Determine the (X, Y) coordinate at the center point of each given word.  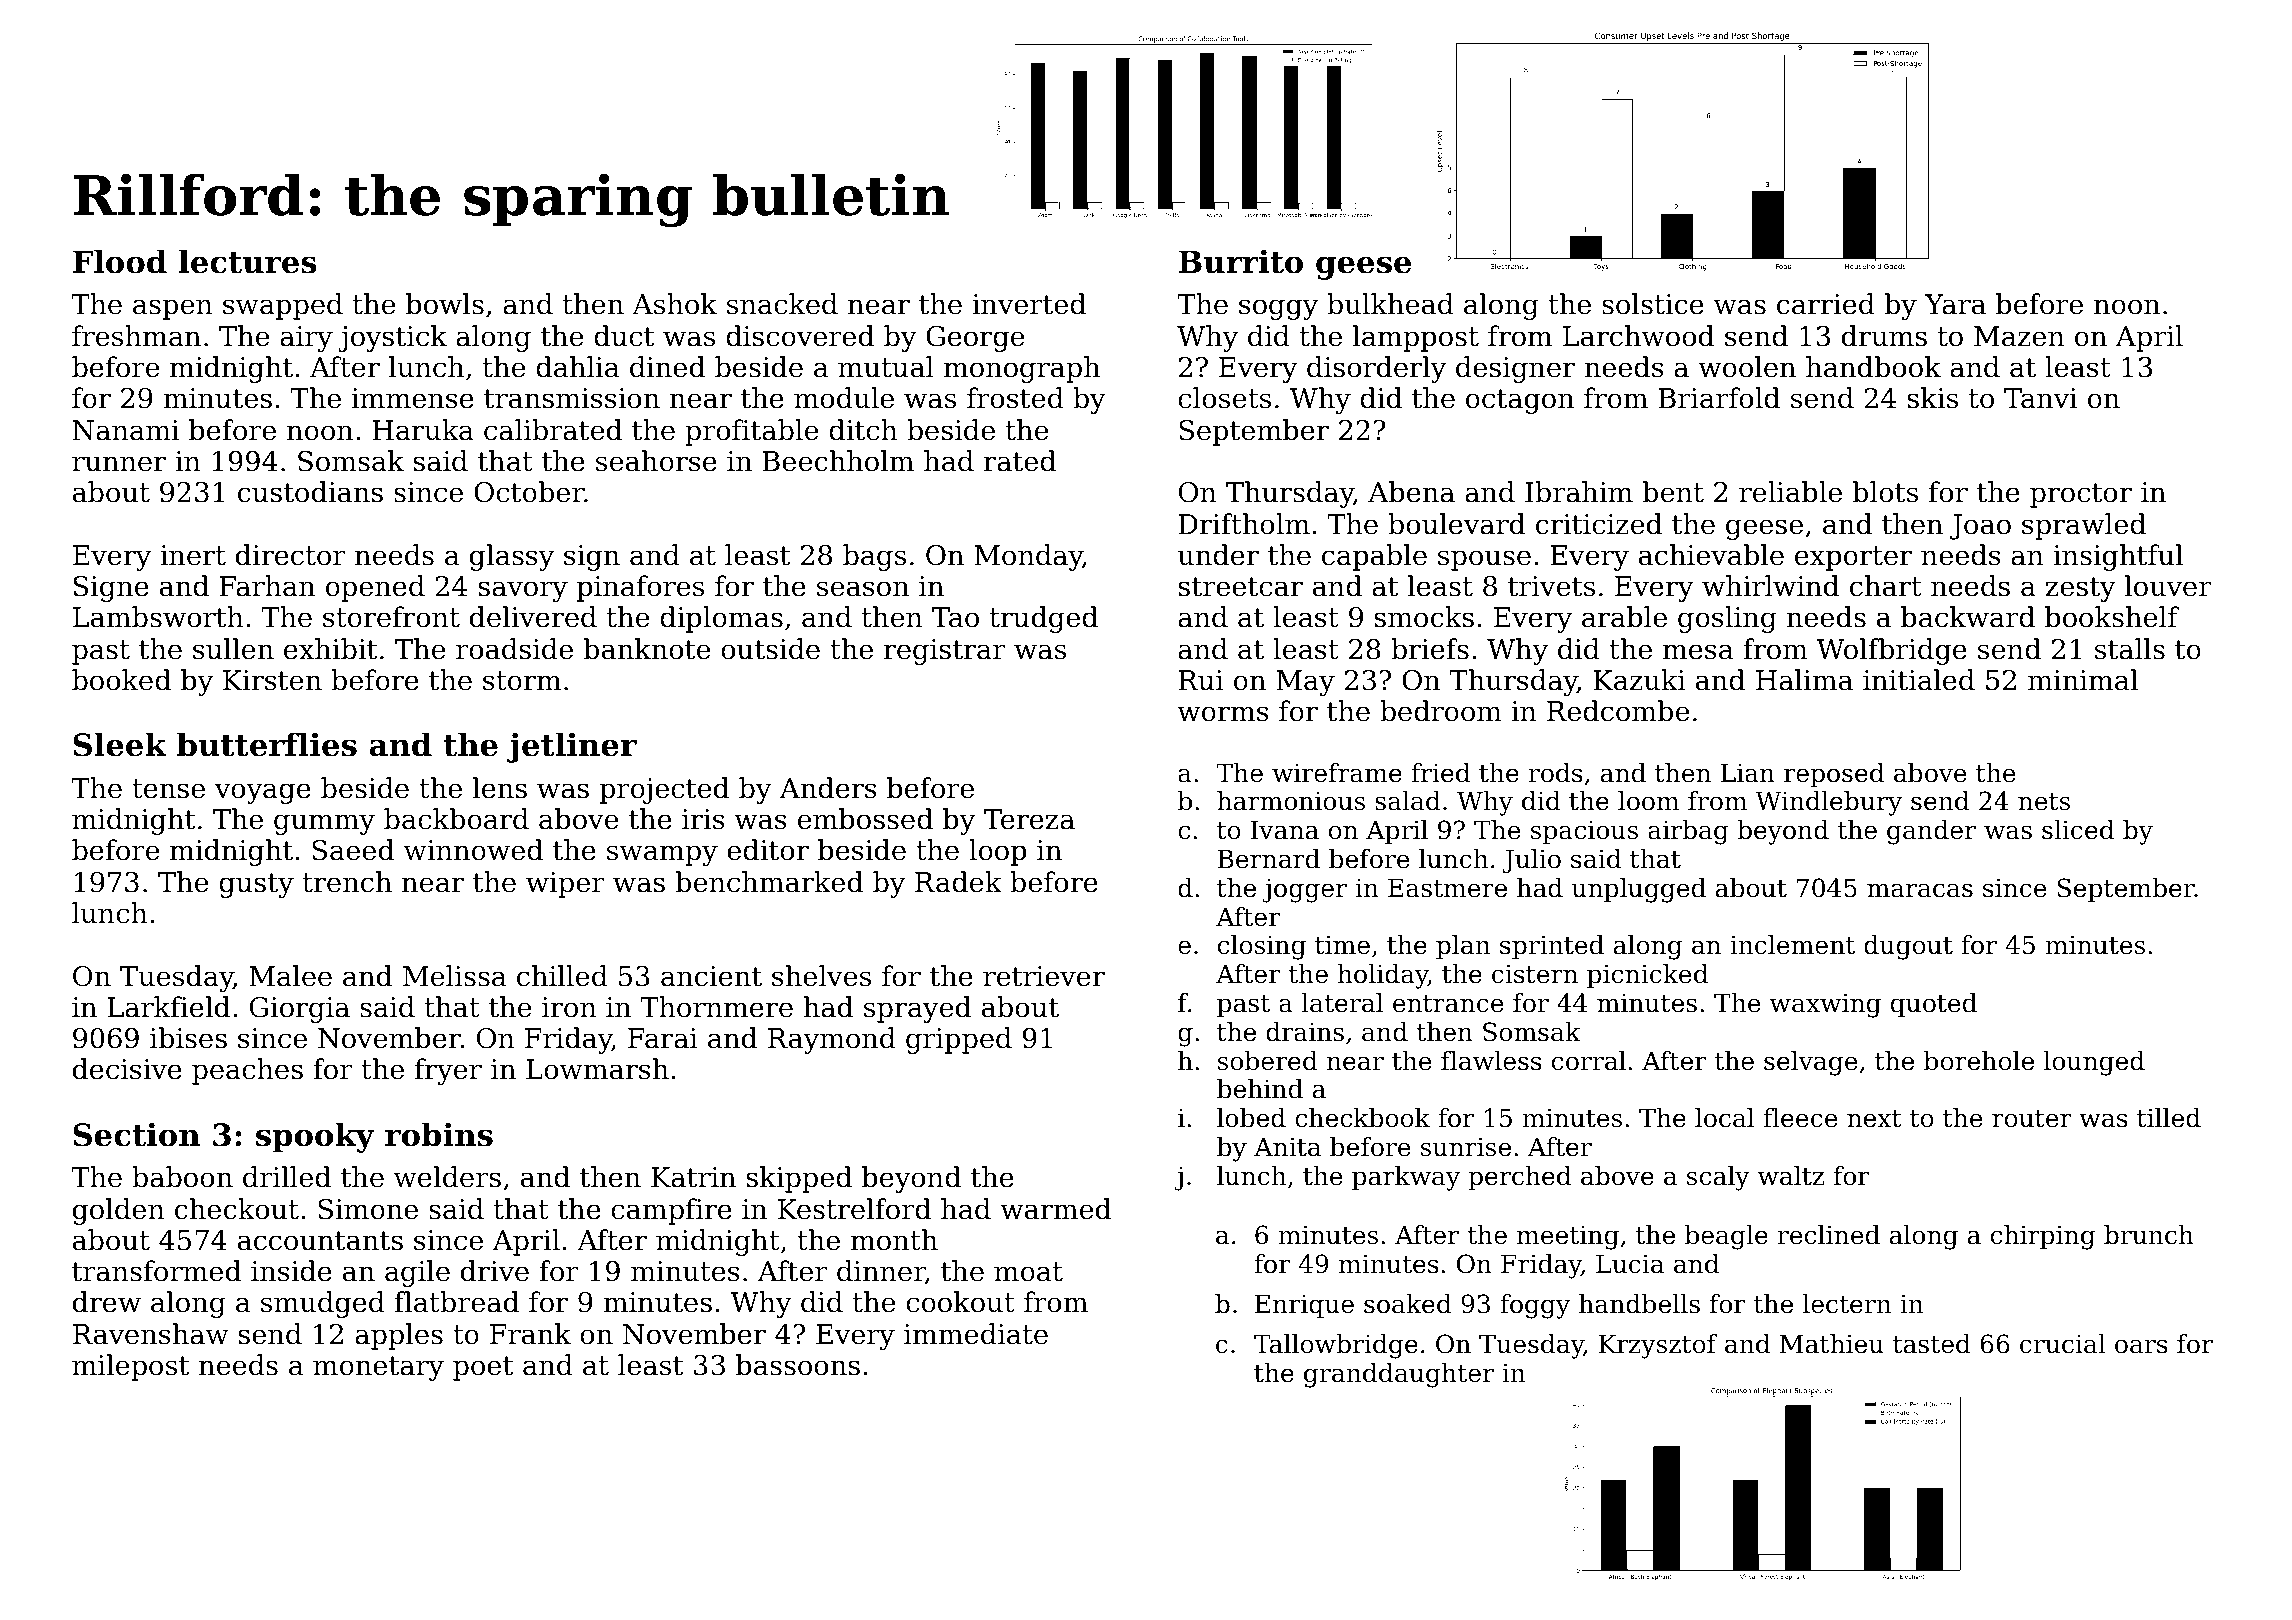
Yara (1955, 304)
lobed (1251, 1118)
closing (1262, 947)
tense (168, 789)
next (1874, 1119)
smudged (323, 1304)
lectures (248, 261)
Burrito (1240, 261)
